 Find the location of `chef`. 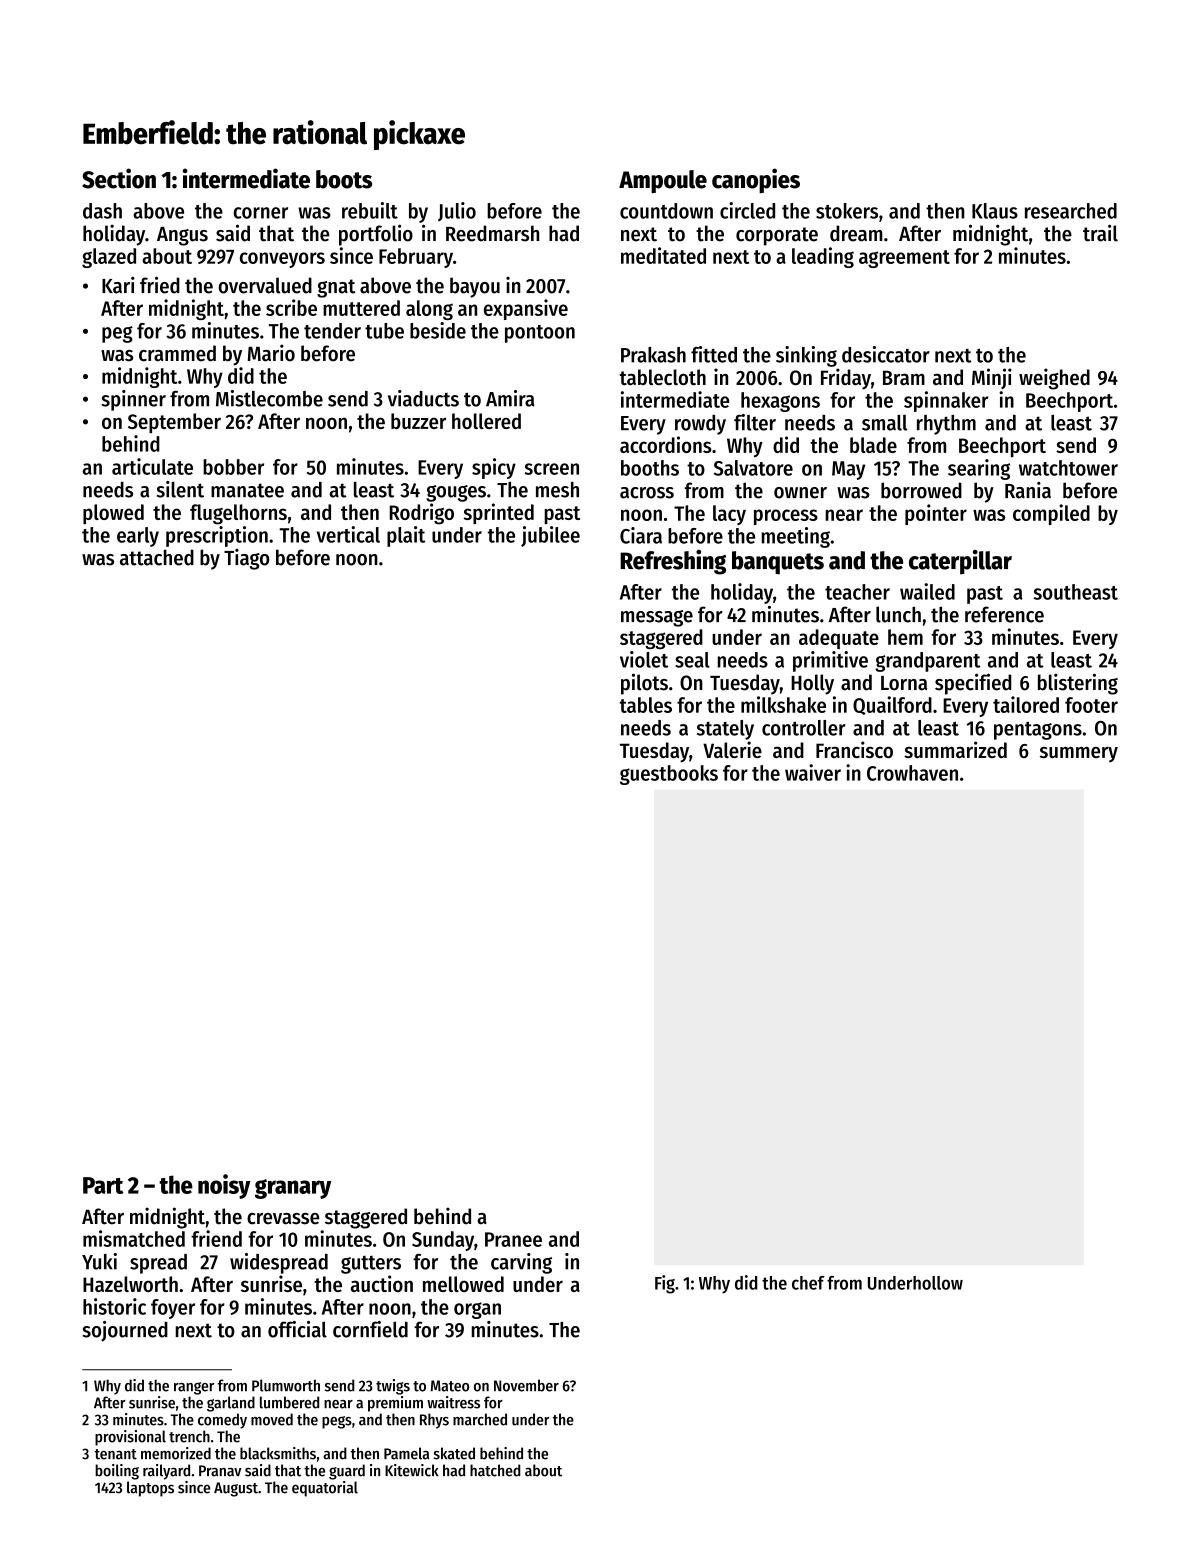

chef is located at coordinates (808, 1283).
